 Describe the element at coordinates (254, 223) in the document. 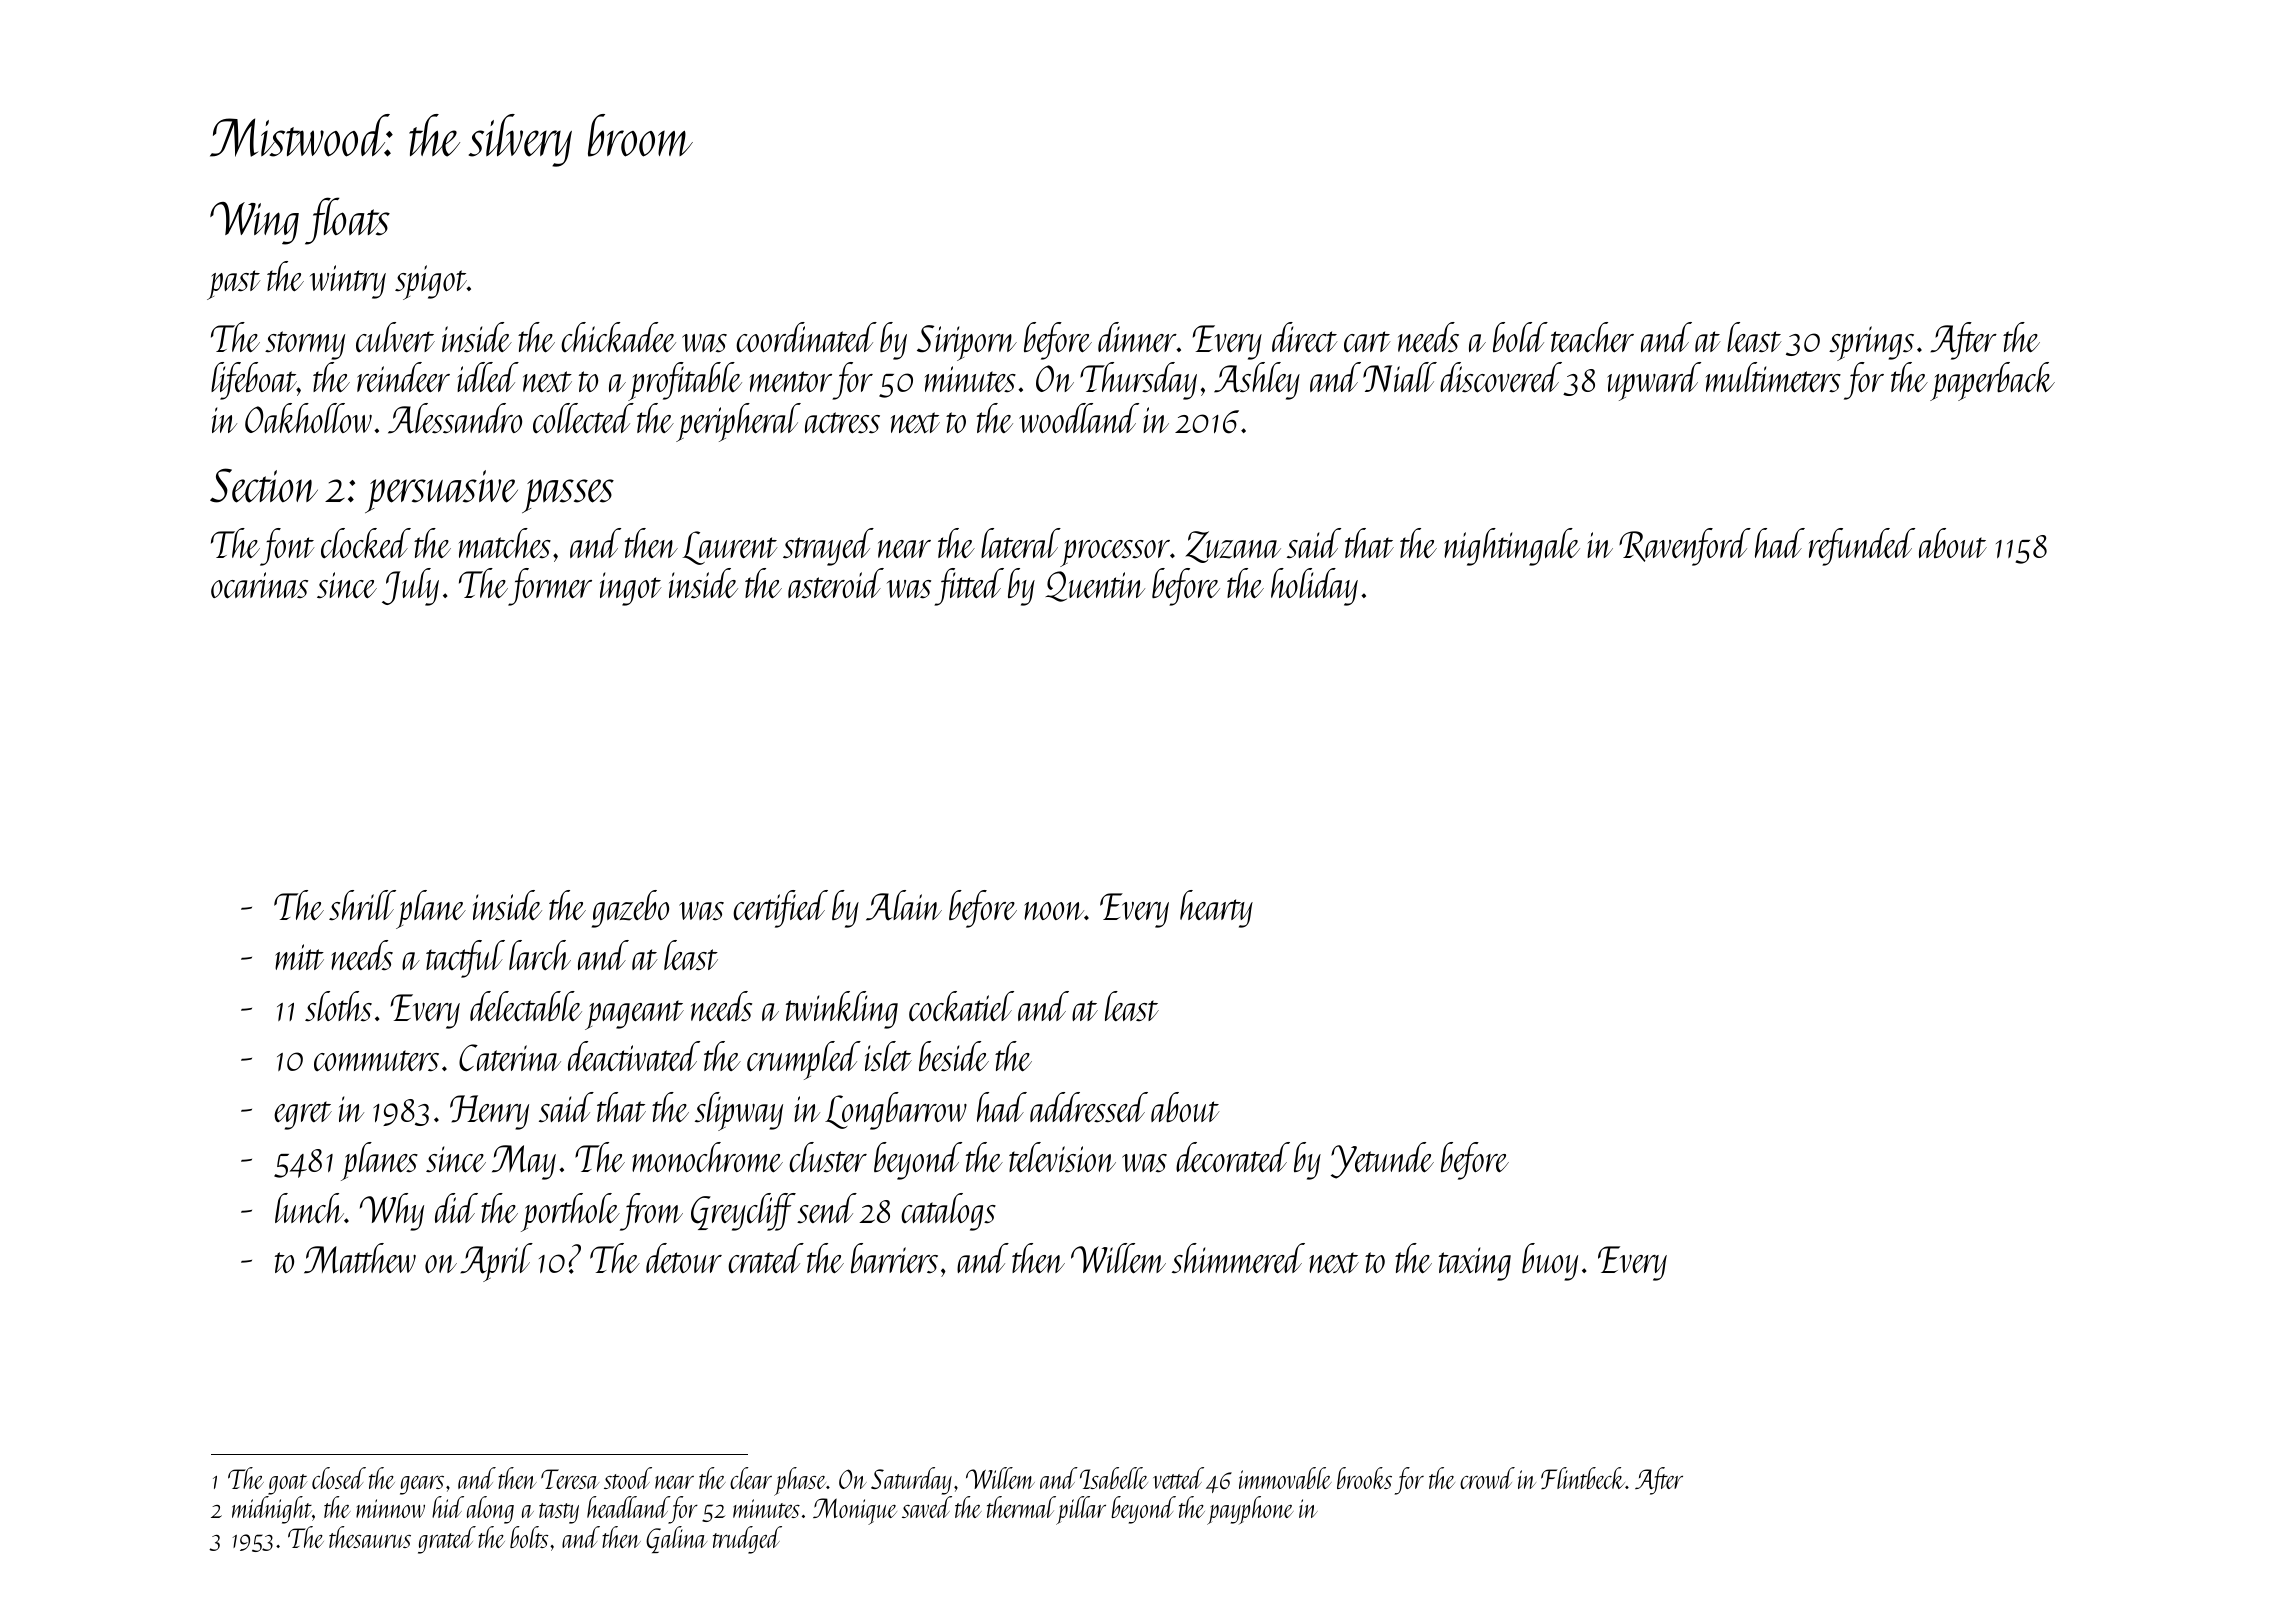

I see `Wing` at that location.
